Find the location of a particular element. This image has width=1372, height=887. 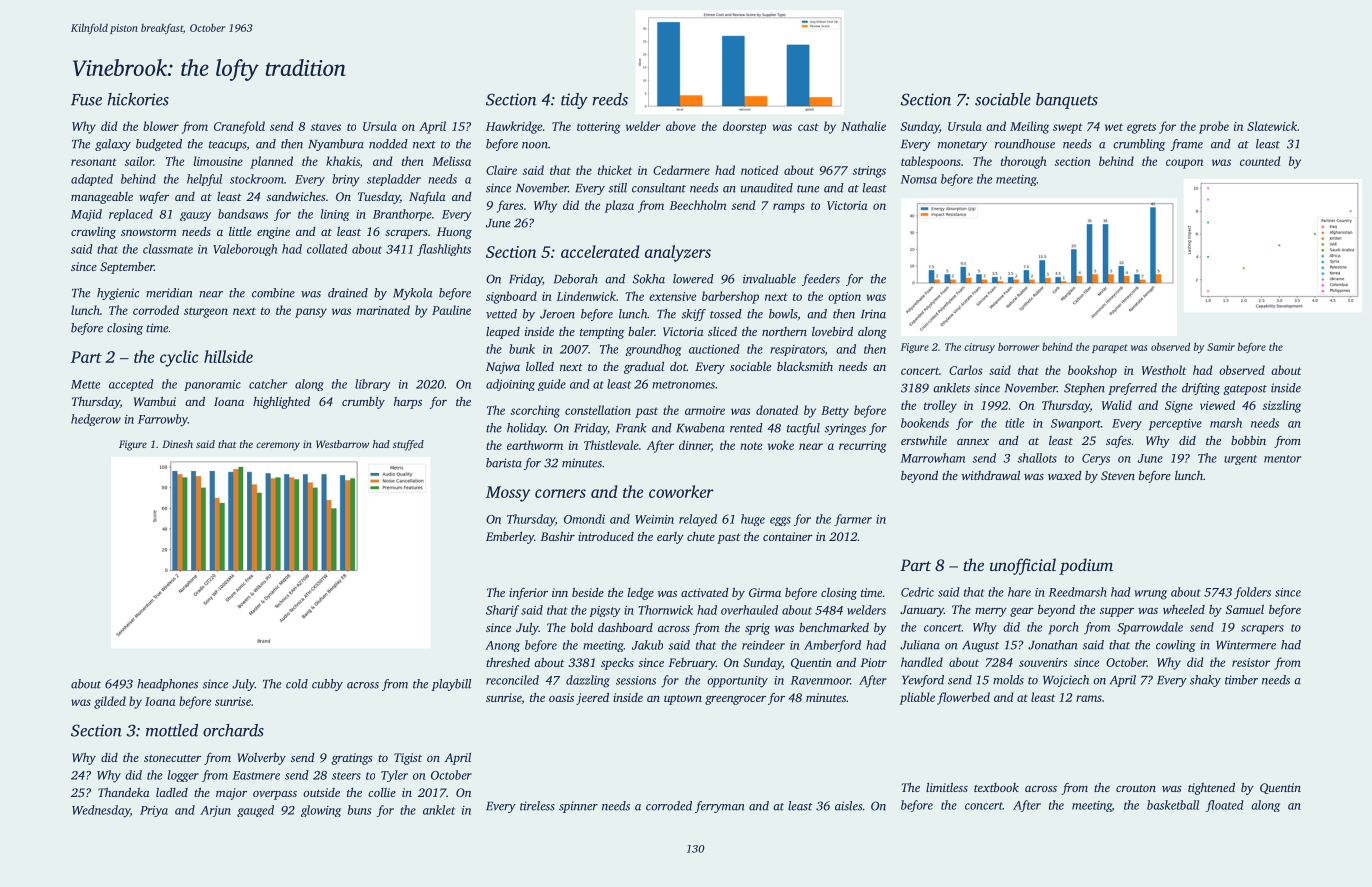

bowls is located at coordinates (783, 314).
